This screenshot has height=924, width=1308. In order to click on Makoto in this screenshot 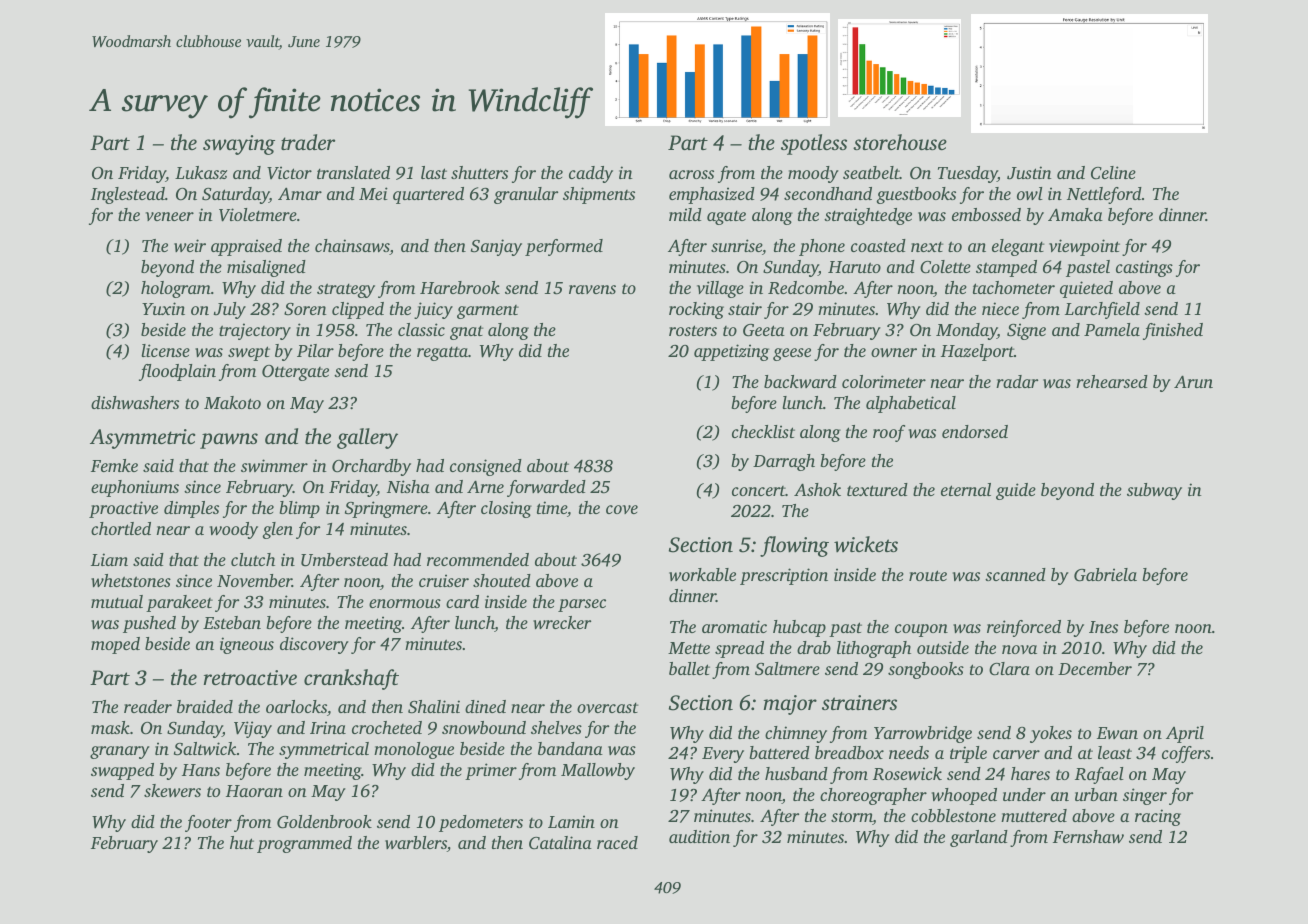, I will do `click(232, 402)`.
